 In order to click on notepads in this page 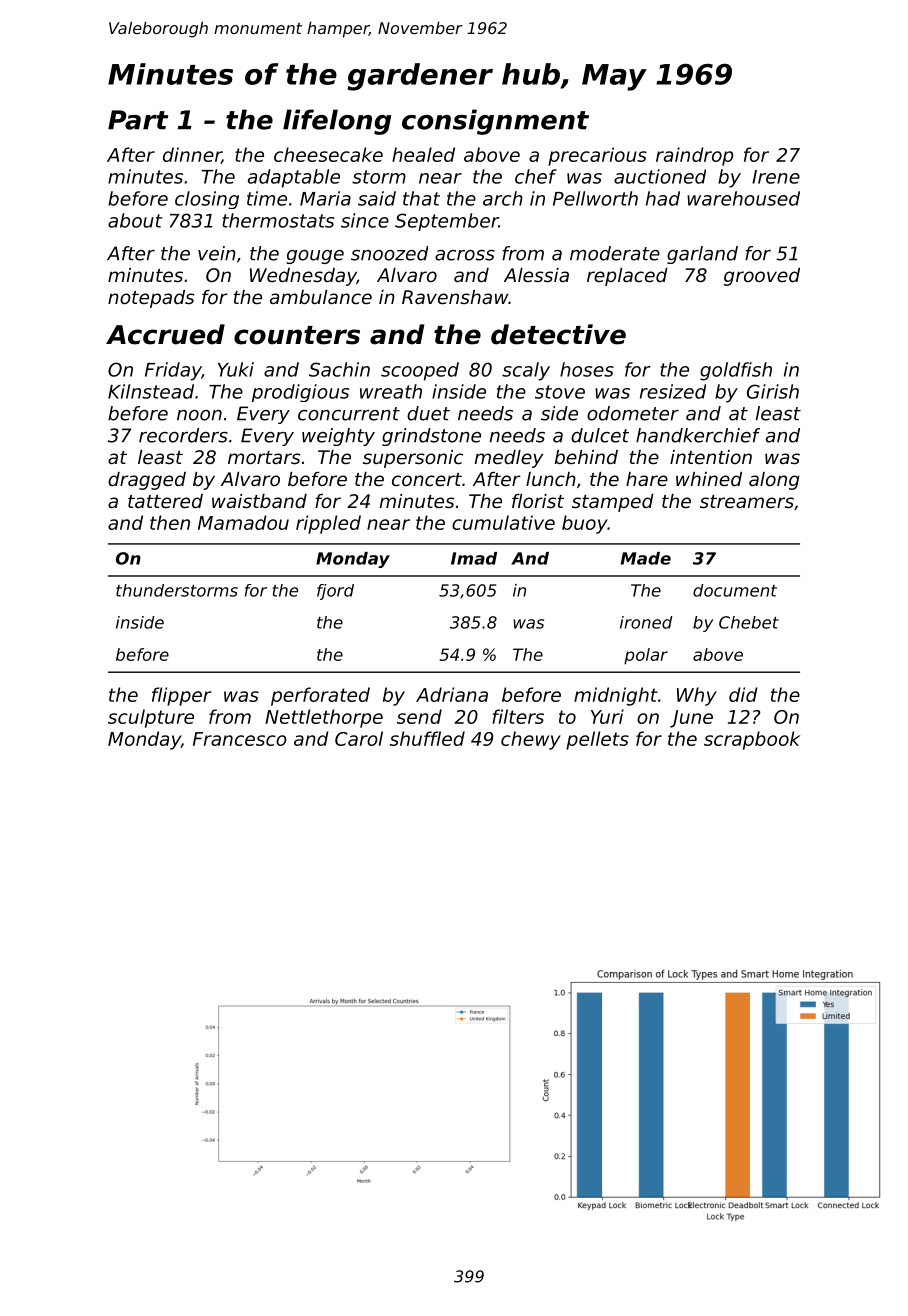, I will do `click(151, 299)`.
